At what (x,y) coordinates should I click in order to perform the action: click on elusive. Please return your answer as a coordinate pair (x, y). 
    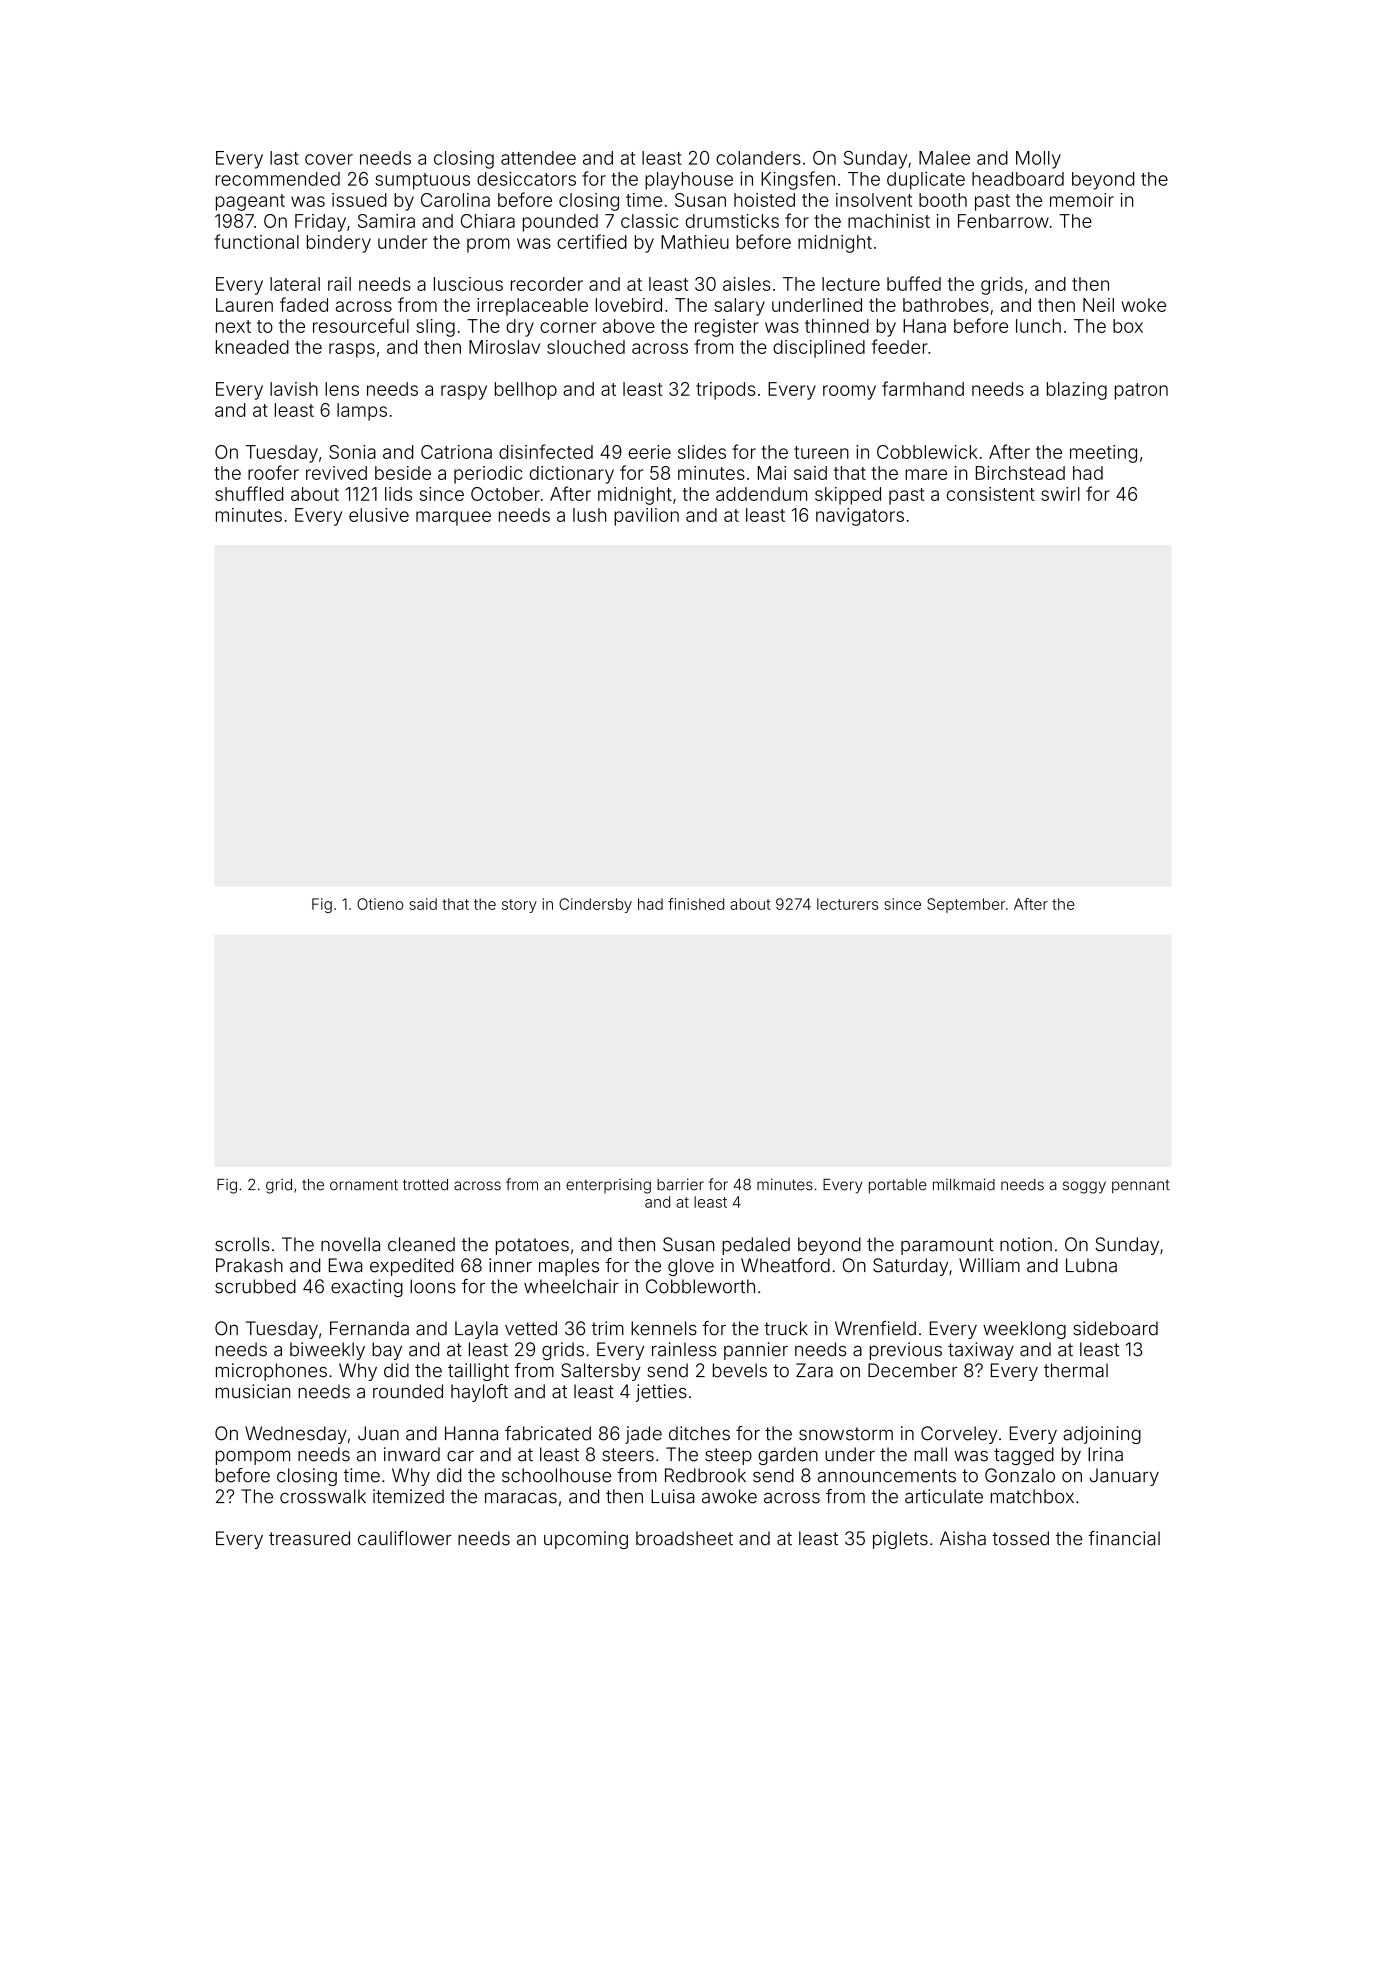
    Looking at the image, I should click on (379, 515).
